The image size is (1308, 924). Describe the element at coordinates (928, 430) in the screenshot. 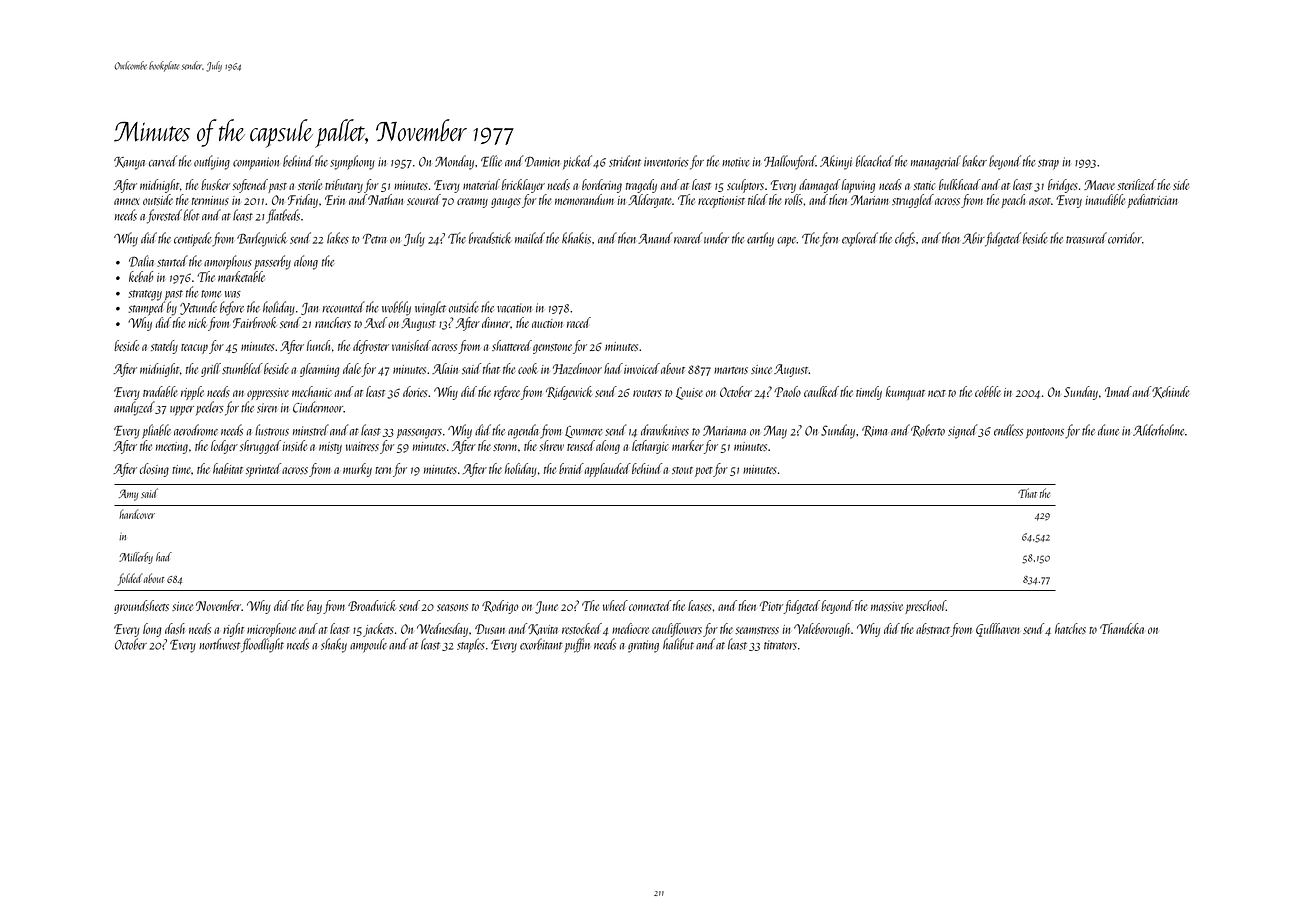

I see `Roberto` at that location.
